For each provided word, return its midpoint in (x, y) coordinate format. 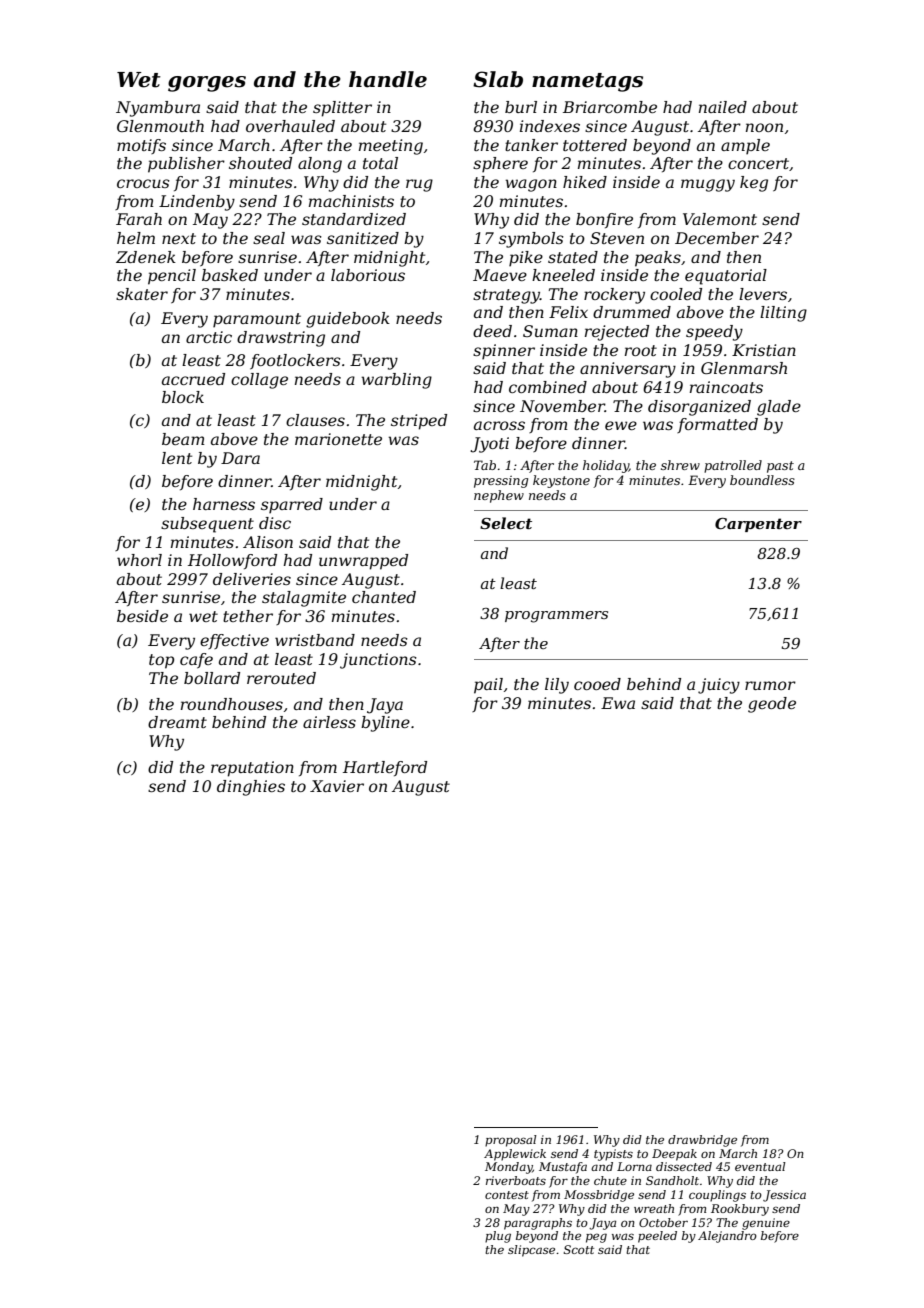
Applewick (515, 1155)
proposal (511, 1141)
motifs (141, 146)
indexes (550, 126)
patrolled (733, 466)
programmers (556, 617)
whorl (139, 560)
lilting (783, 314)
